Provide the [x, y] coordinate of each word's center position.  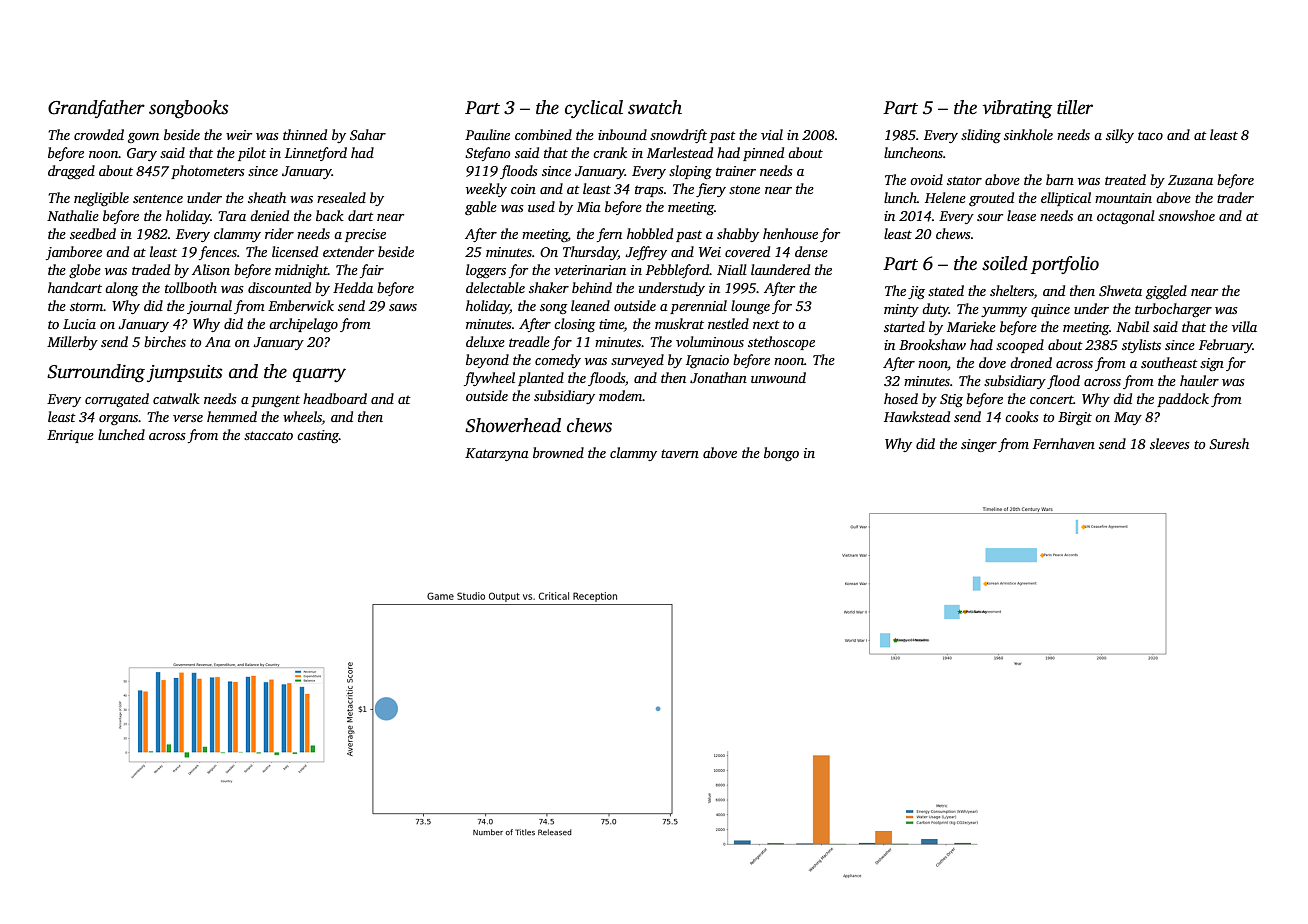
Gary [142, 154]
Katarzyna [497, 454]
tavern [680, 453]
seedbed [93, 233]
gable [481, 208]
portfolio [1065, 265]
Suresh [1229, 443]
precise [365, 235]
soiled [1005, 263]
